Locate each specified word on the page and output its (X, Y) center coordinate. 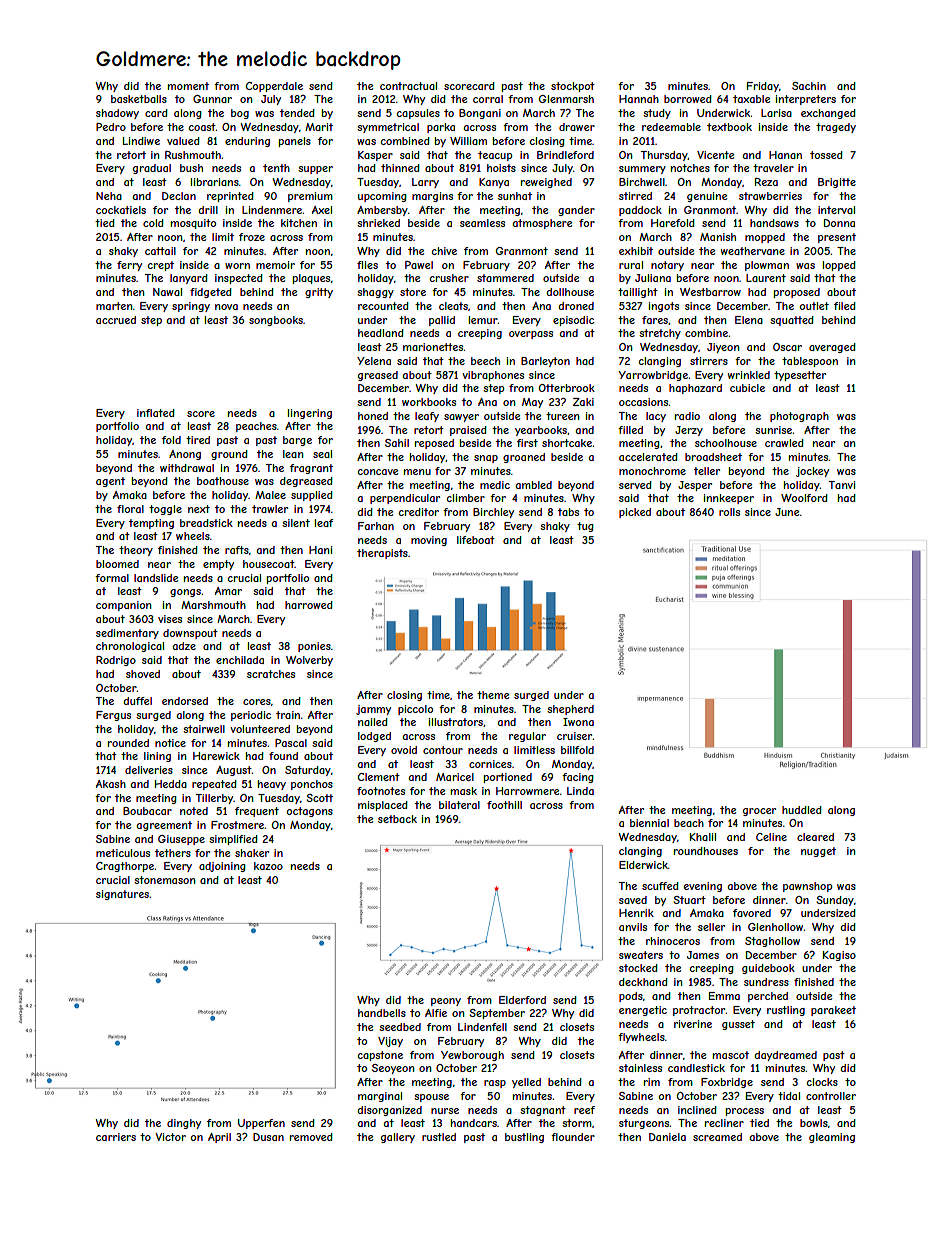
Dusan (268, 1137)
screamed (717, 1137)
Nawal (167, 292)
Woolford (804, 498)
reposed (434, 444)
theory (136, 551)
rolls (729, 512)
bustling (524, 1138)
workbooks (429, 402)
